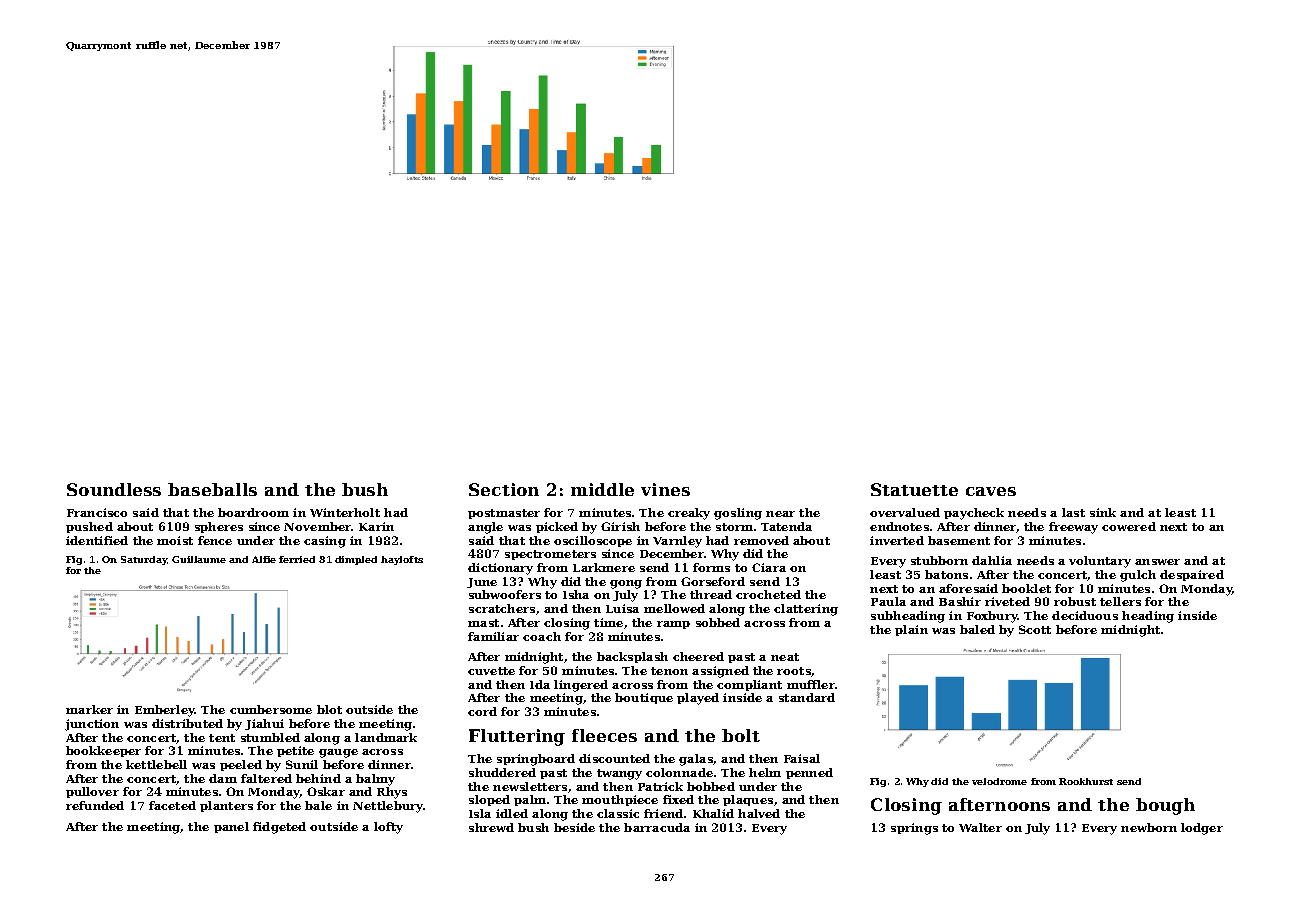 The image size is (1308, 924). Describe the element at coordinates (665, 489) in the screenshot. I see `vines` at that location.
